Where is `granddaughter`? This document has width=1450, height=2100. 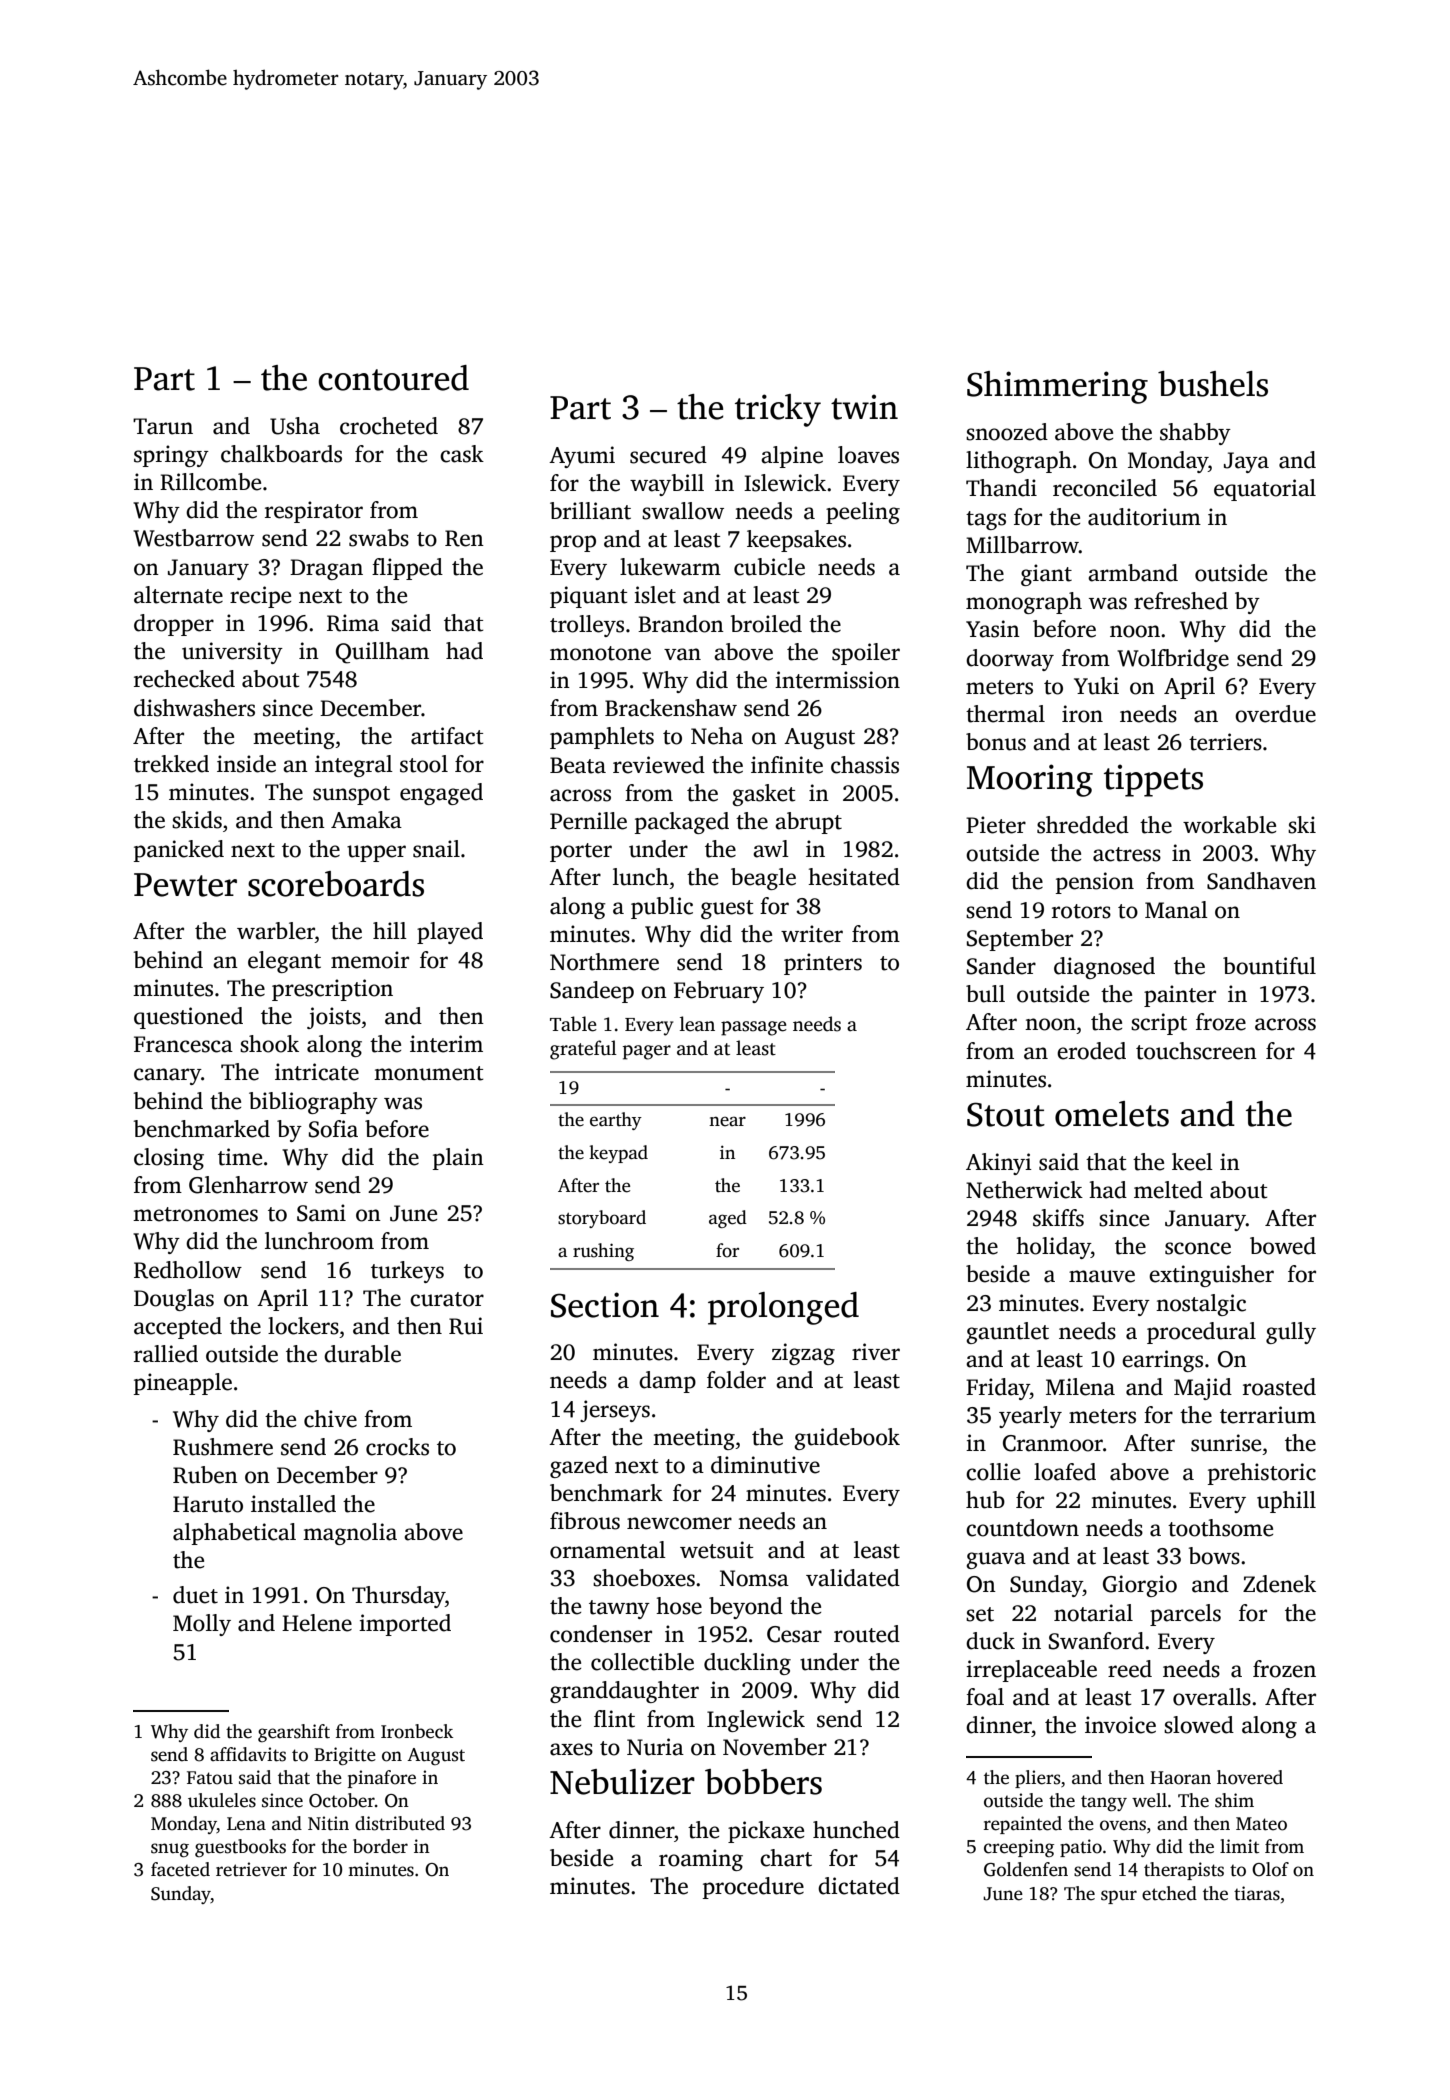
granddaughter is located at coordinates (624, 1692).
